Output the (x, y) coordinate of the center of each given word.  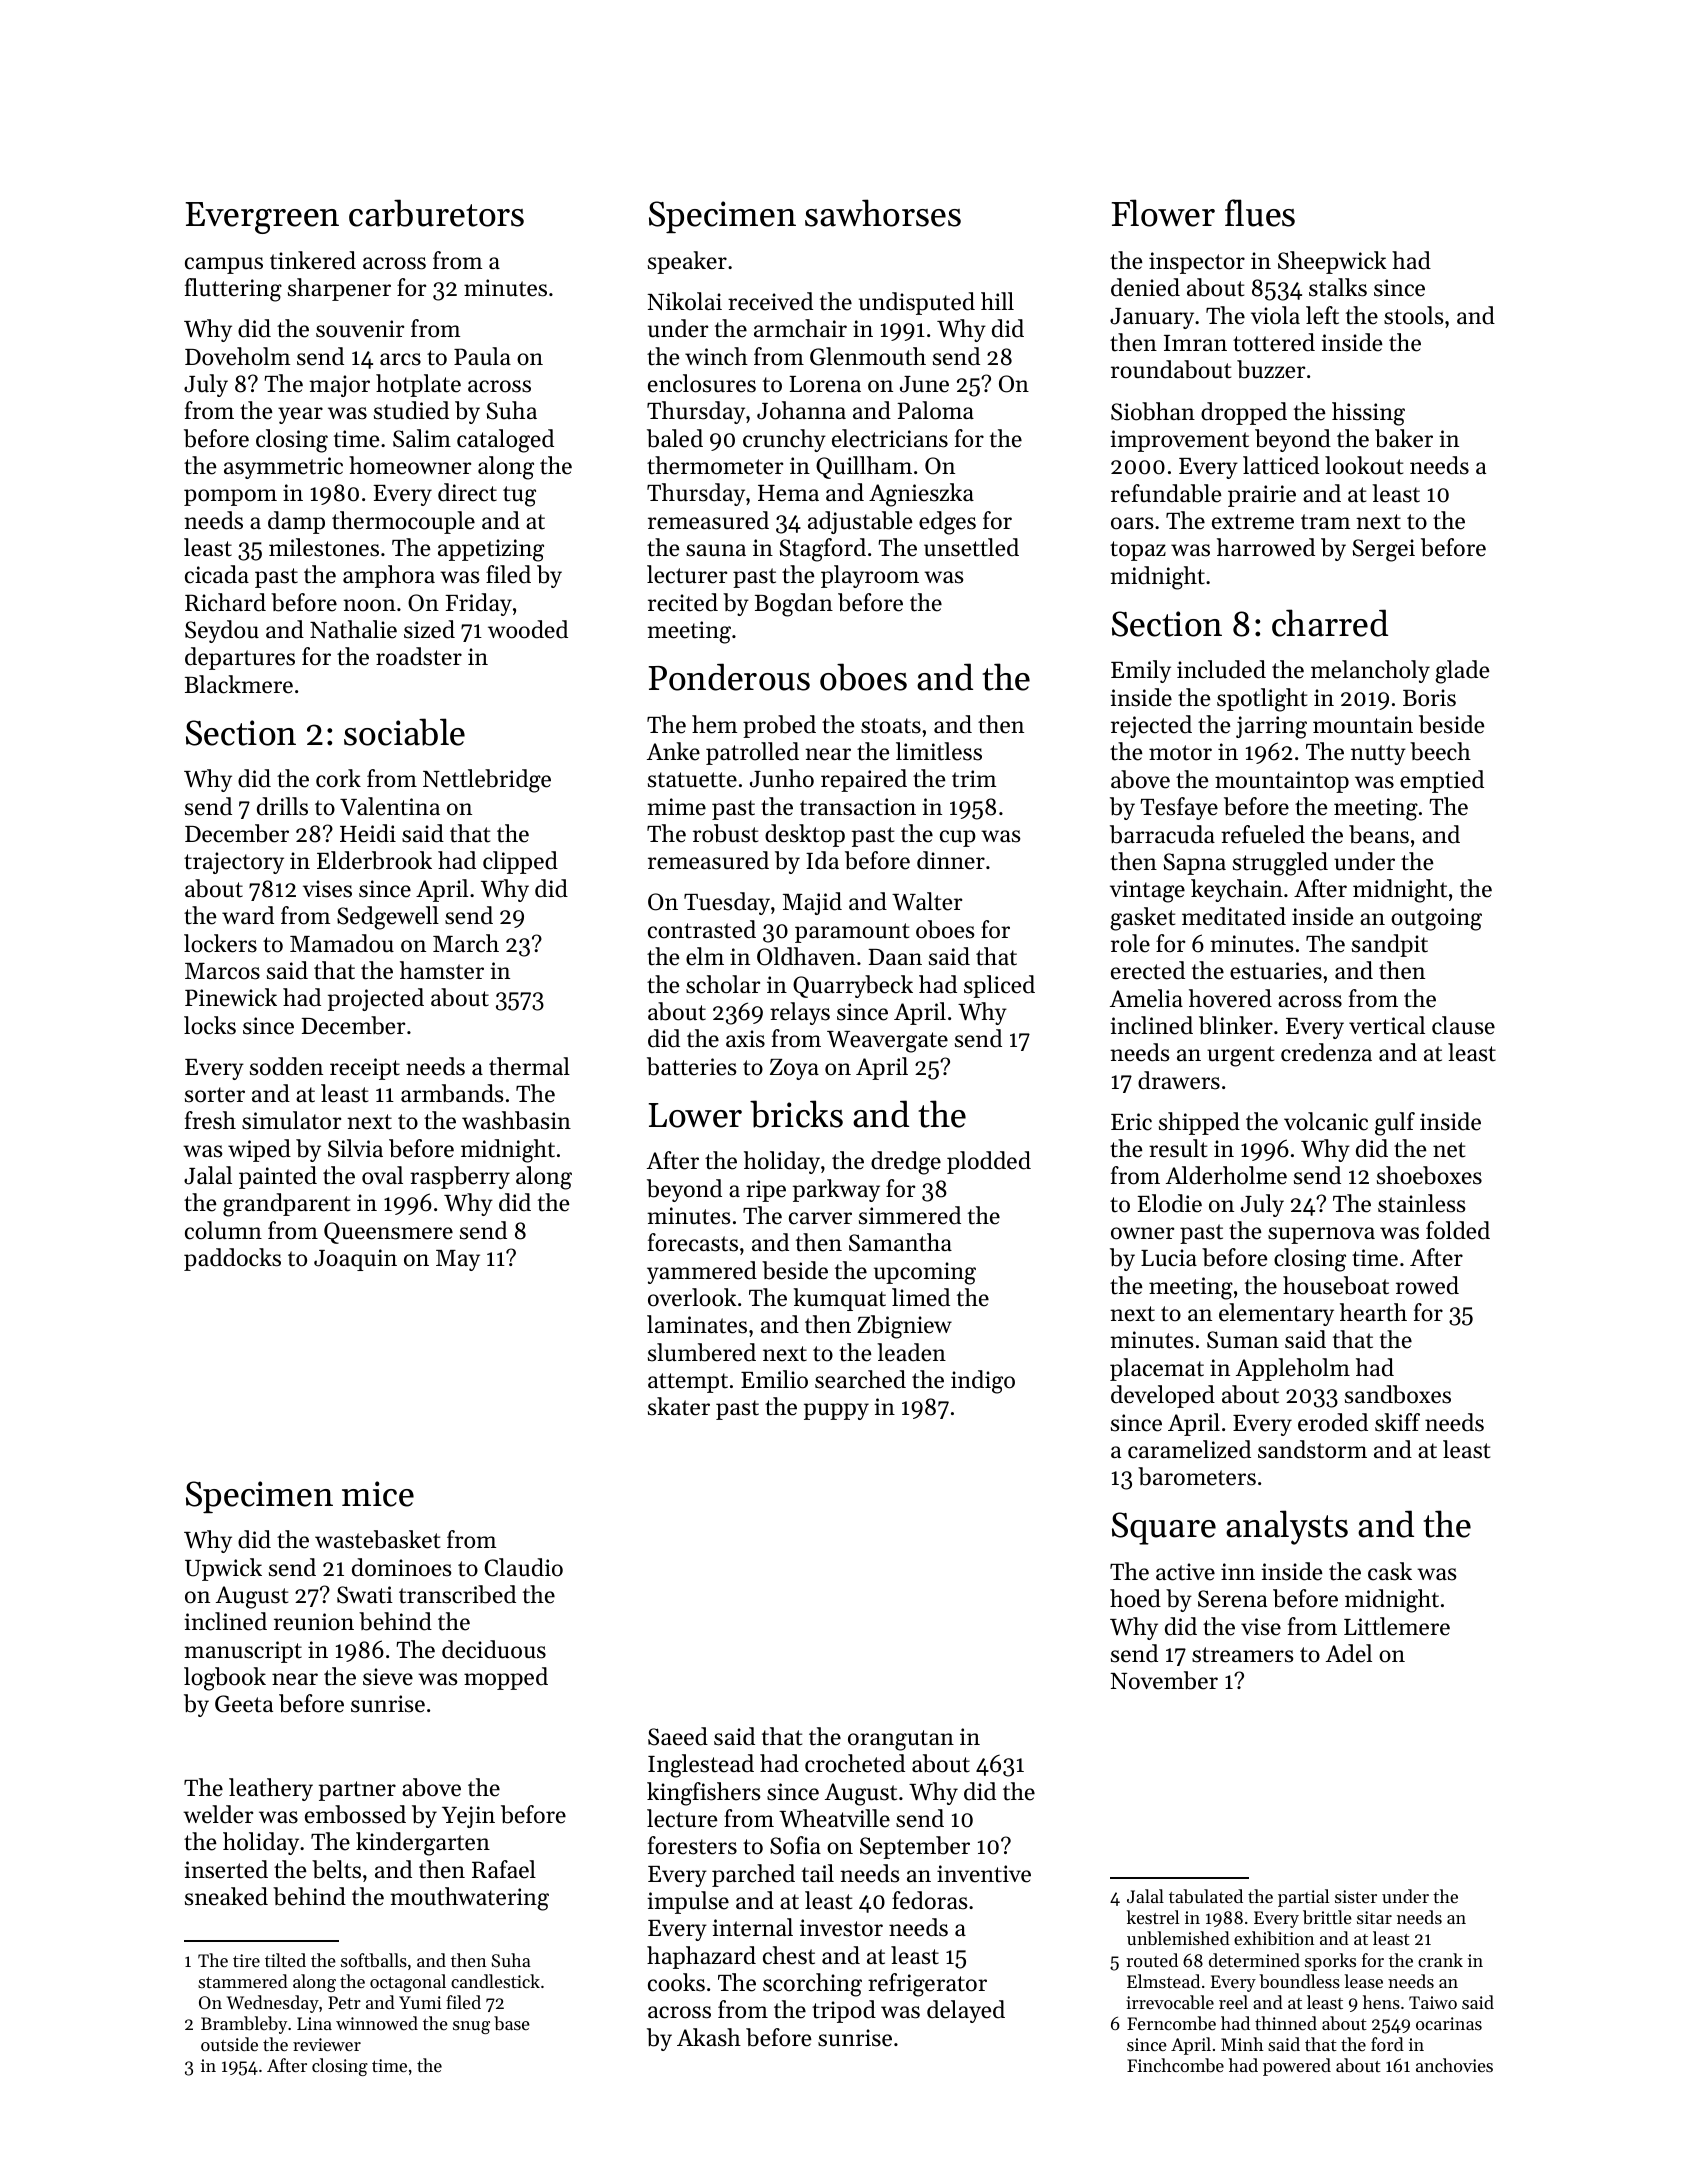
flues (1260, 213)
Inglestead (701, 1766)
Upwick (223, 1569)
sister (1356, 1896)
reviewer (327, 2044)
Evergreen (262, 218)
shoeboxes (1429, 1175)
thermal (529, 1066)
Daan (895, 957)
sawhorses (883, 213)
